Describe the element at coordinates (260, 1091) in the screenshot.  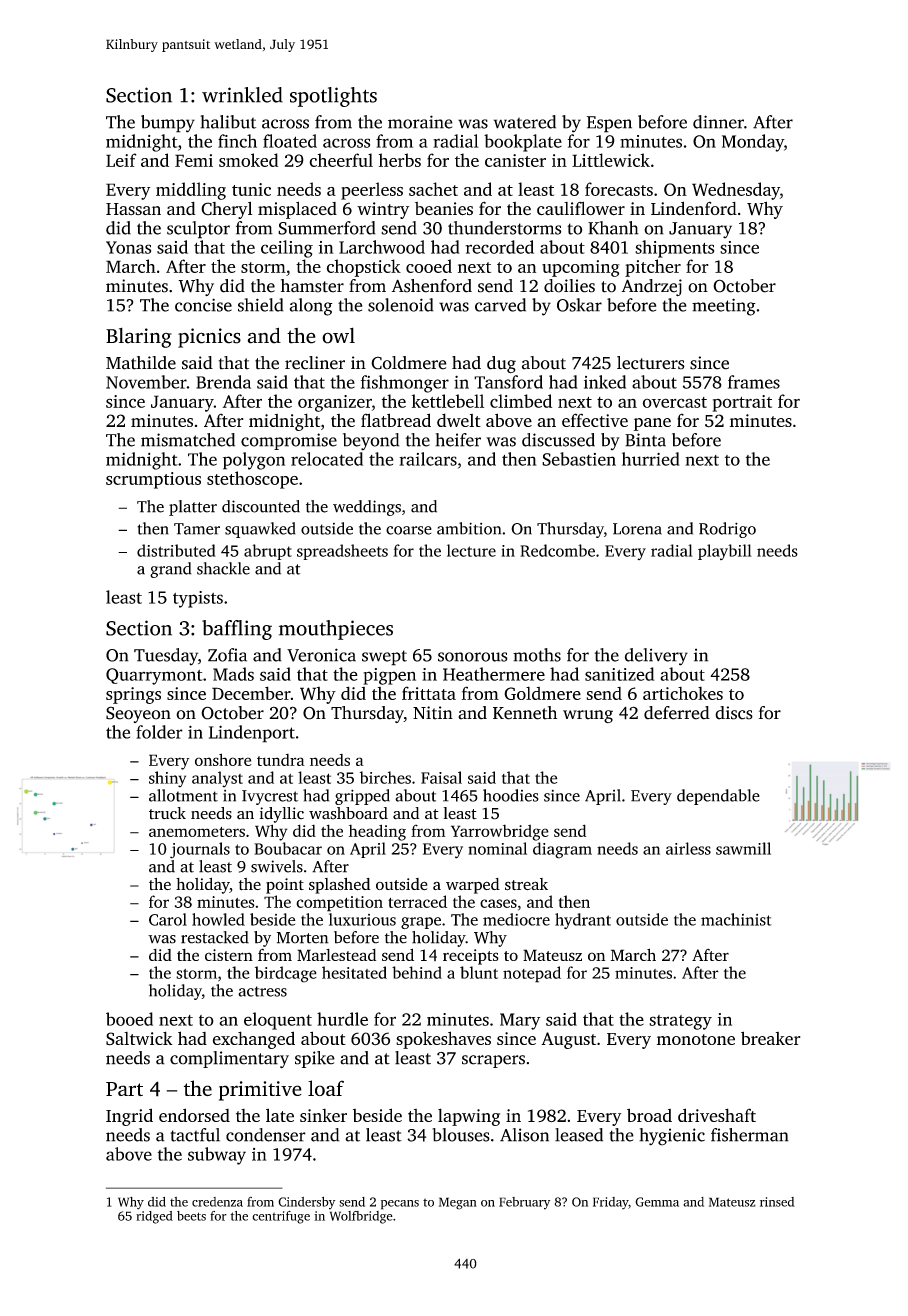
I see `primitive` at that location.
